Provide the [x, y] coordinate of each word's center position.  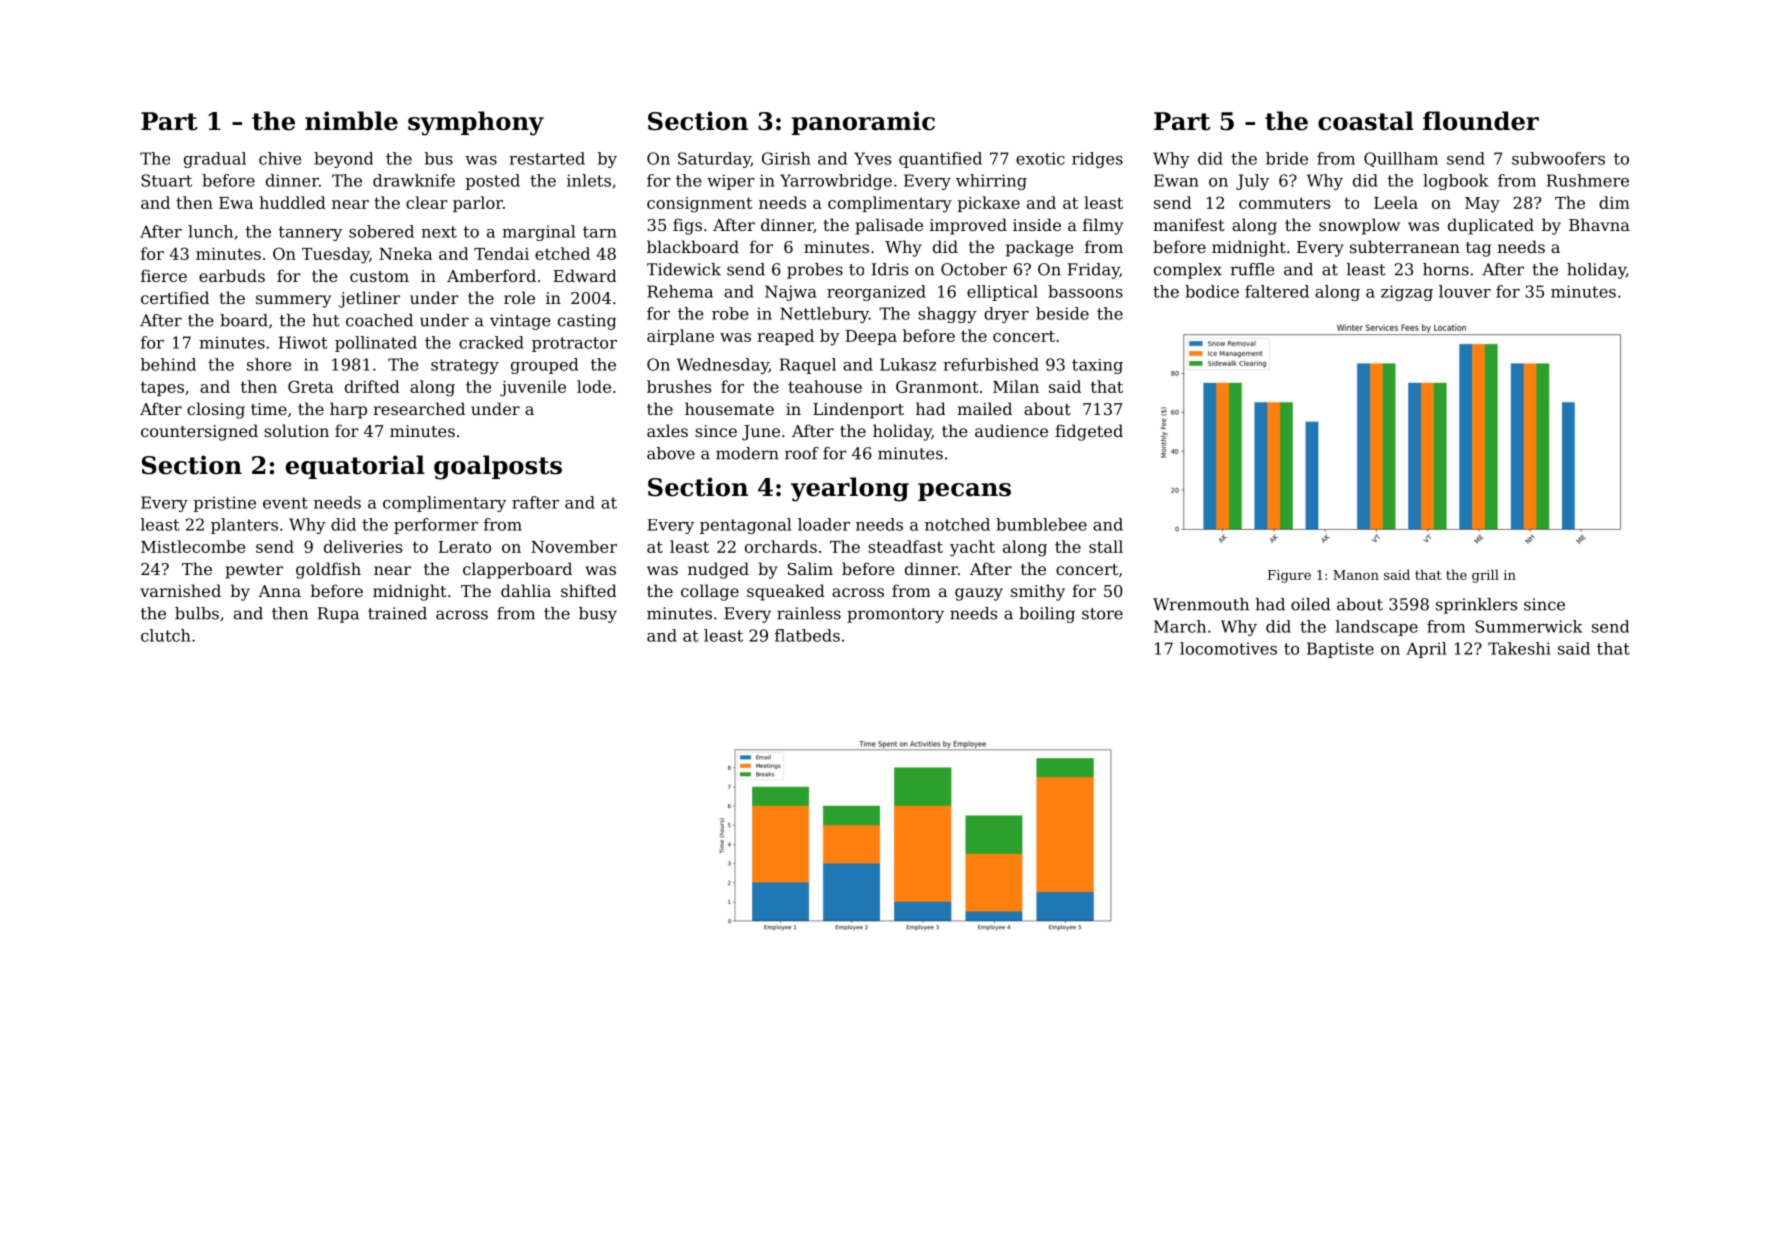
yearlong [850, 489]
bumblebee [1041, 524]
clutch [166, 635]
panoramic [863, 123]
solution [296, 430]
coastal [1366, 121]
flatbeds [807, 635]
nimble [351, 121]
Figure [1289, 576]
